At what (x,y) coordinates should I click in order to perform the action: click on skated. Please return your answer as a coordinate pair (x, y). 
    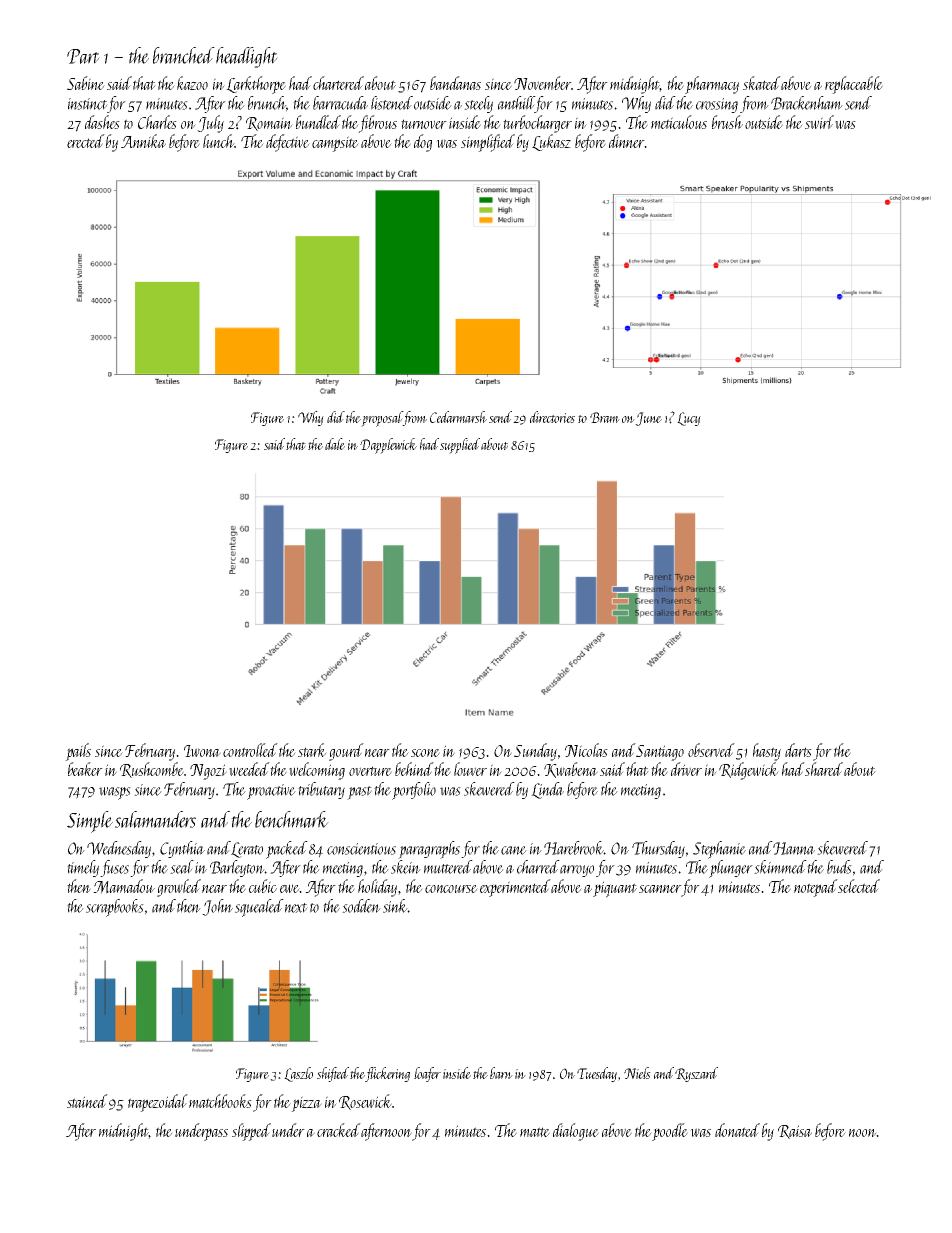
    Looking at the image, I should click on (762, 83).
